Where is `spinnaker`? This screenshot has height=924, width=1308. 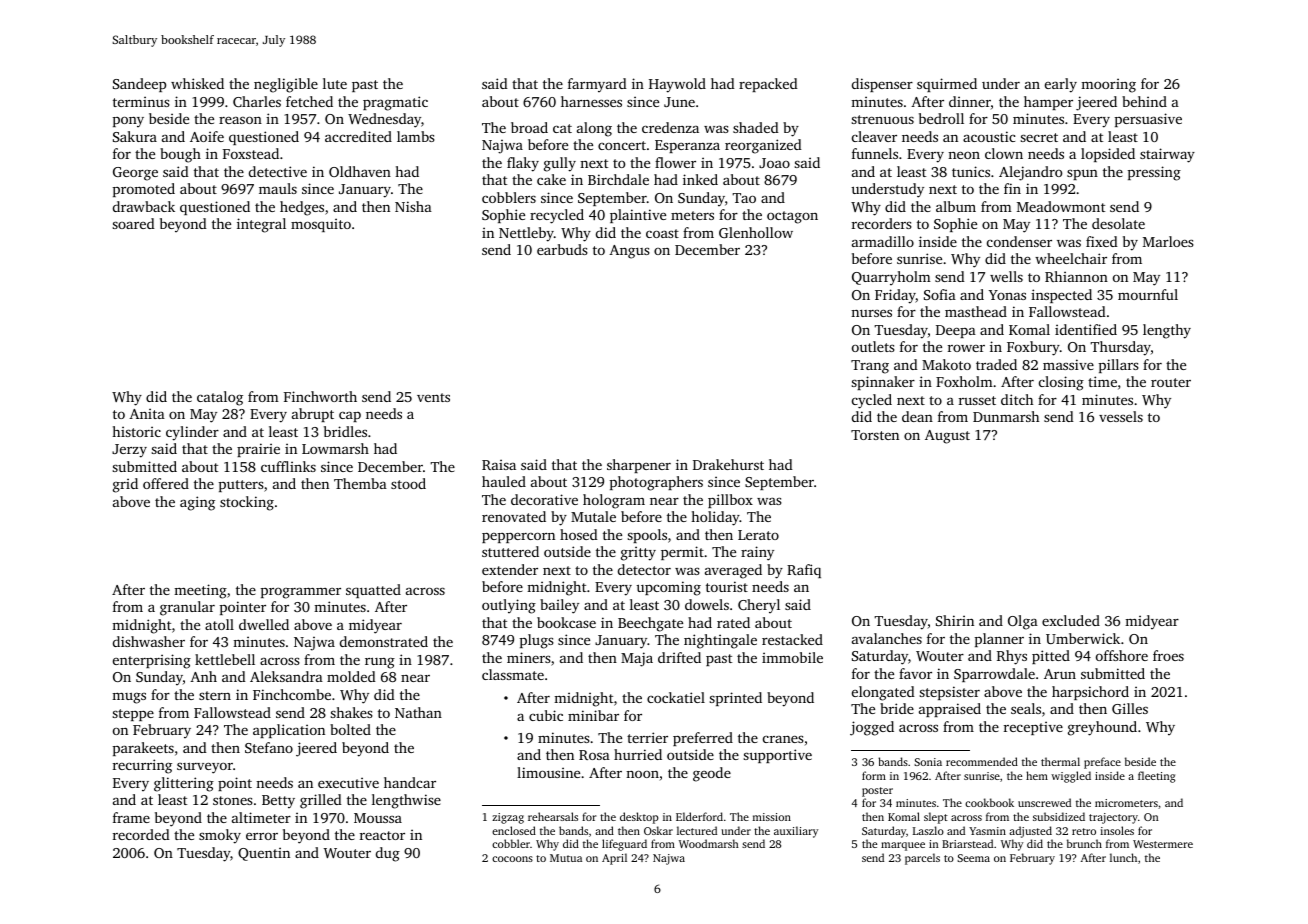
spinnaker is located at coordinates (883, 383).
